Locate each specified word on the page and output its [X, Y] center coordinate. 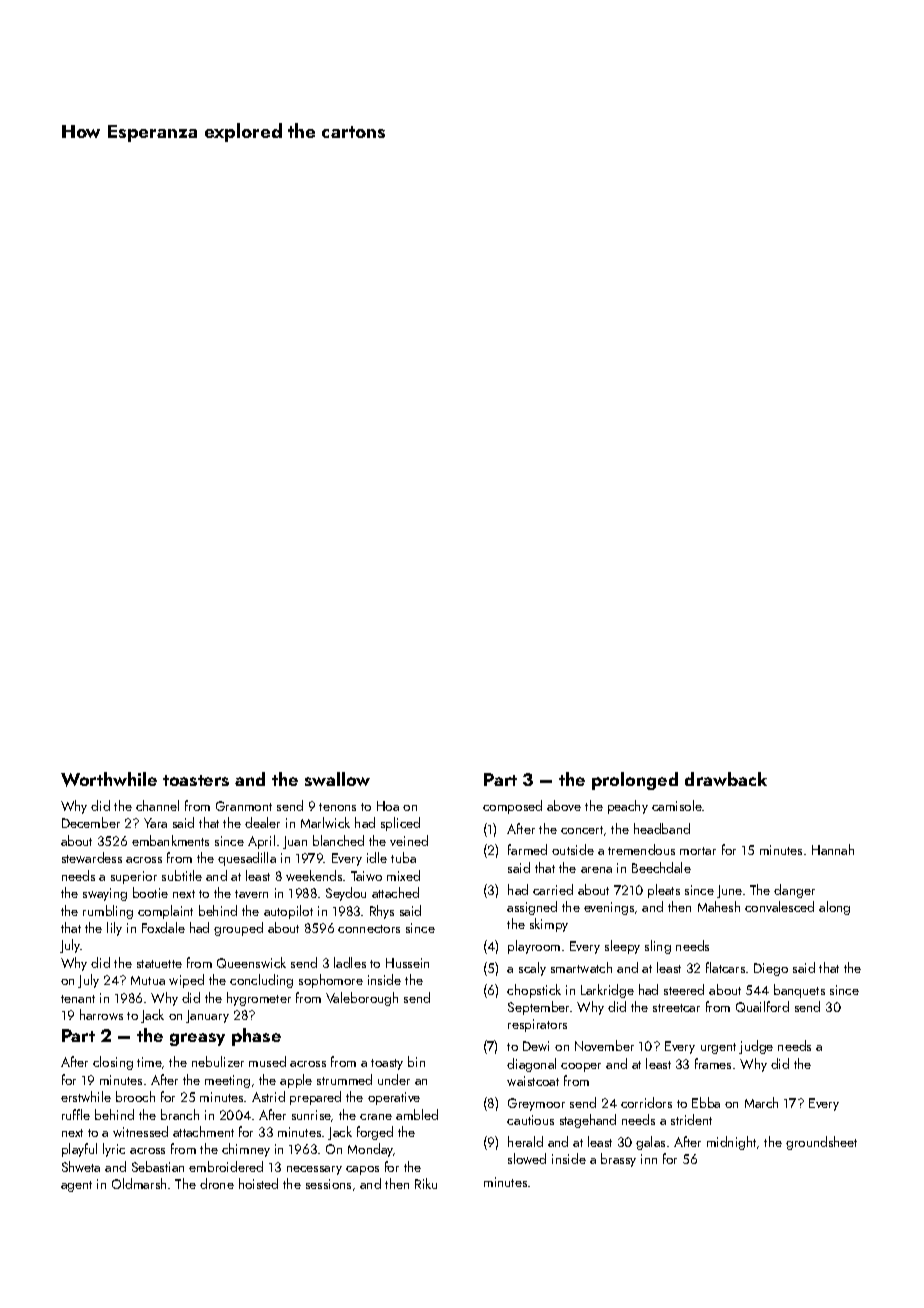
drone [217, 1183]
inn [649, 1159]
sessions [328, 1184]
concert [582, 830]
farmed [527, 849]
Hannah [833, 849]
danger [794, 891]
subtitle [182, 875]
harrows [101, 1014]
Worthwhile [109, 779]
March [761, 1102]
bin [416, 1061]
